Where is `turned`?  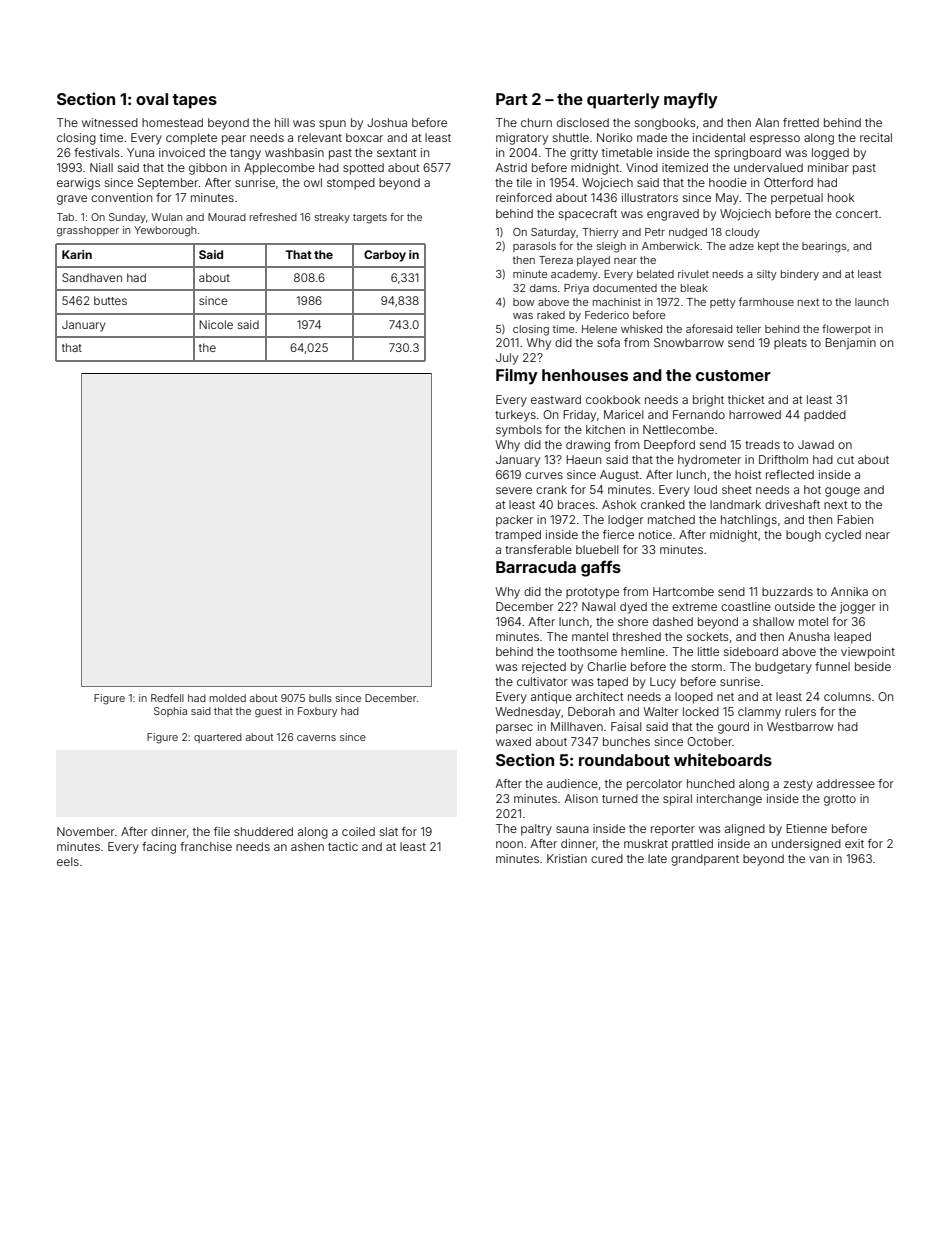 turned is located at coordinates (620, 798).
